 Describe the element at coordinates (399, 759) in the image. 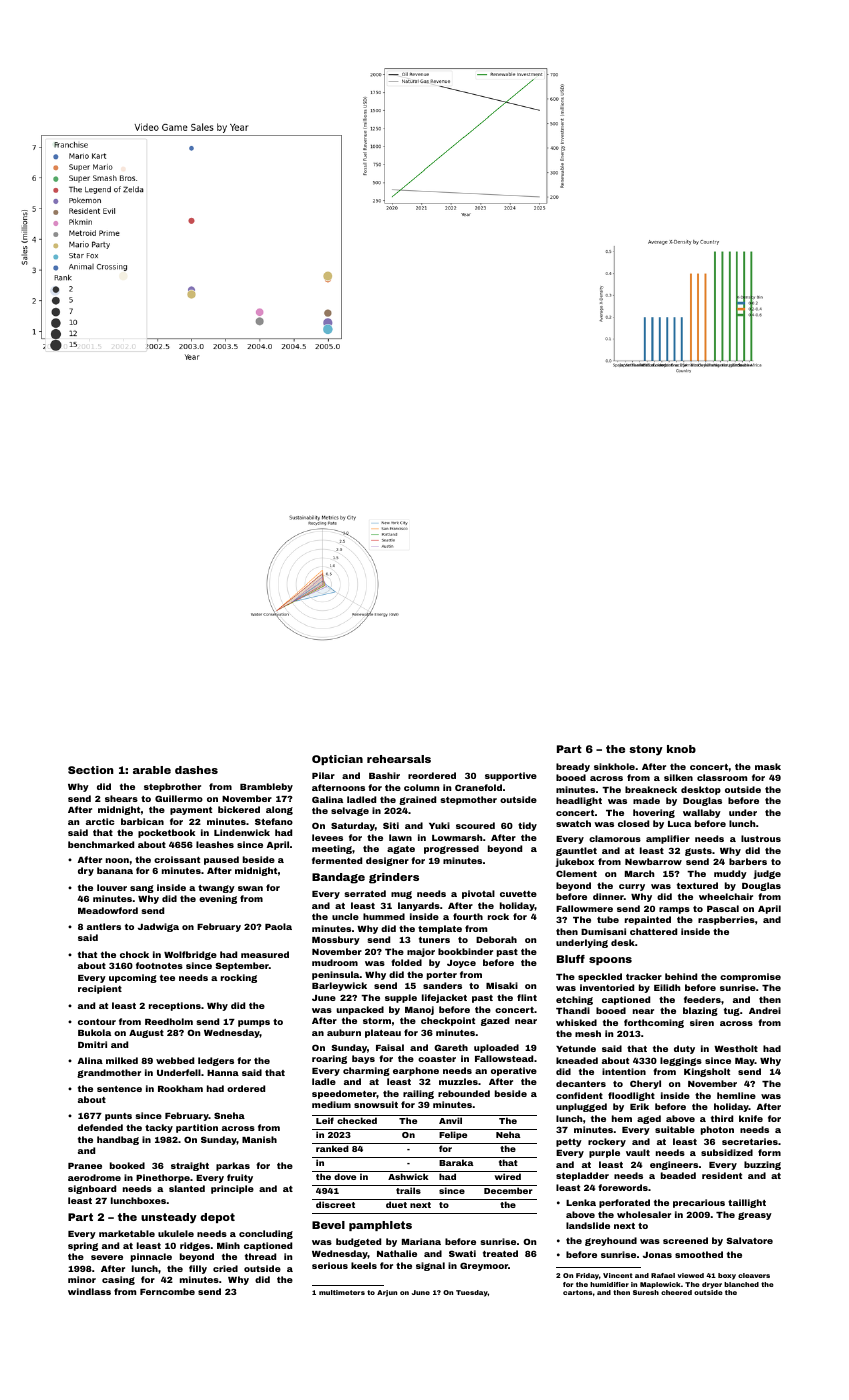

I see `rehearsals` at that location.
